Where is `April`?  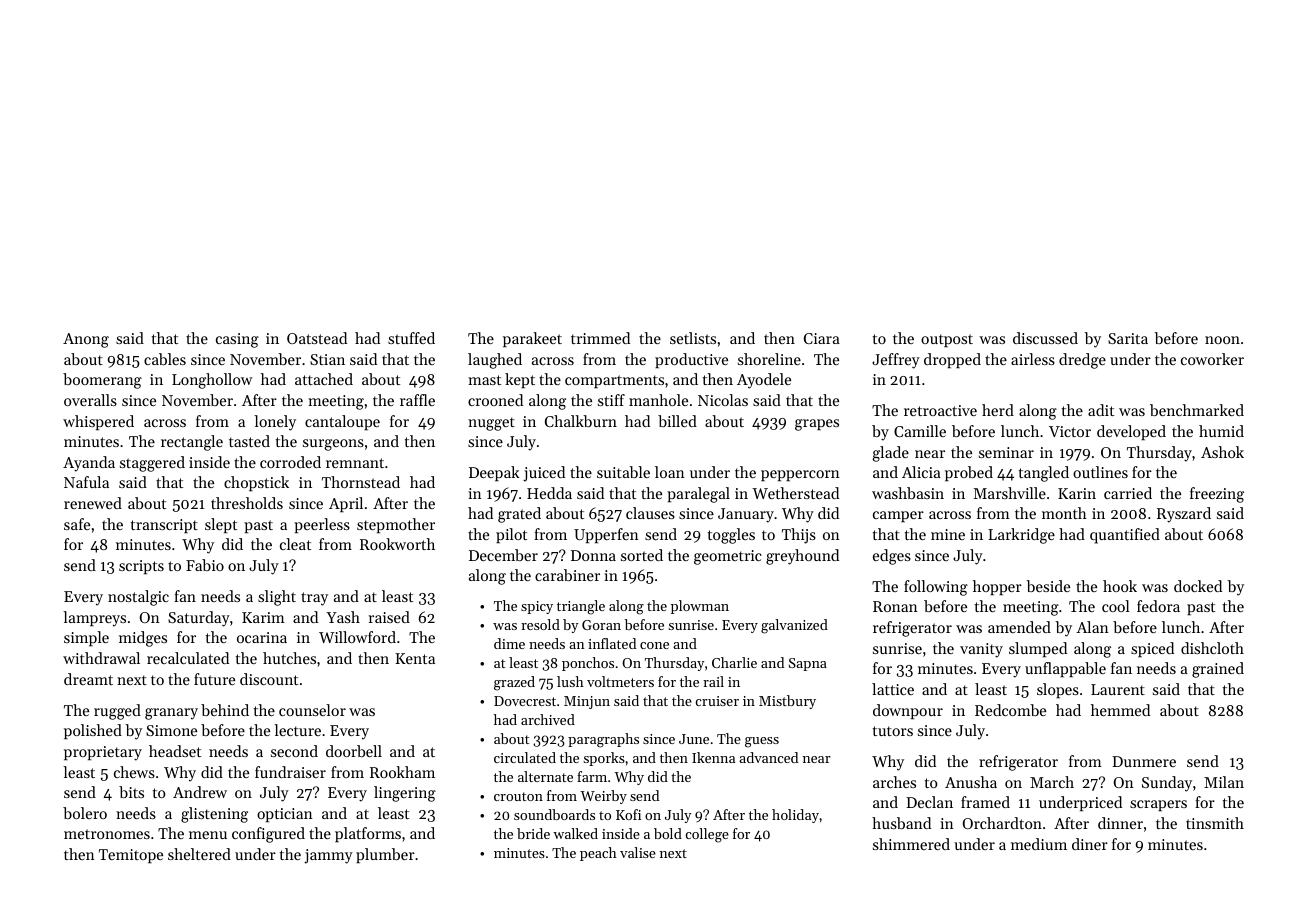
April is located at coordinates (346, 504).
